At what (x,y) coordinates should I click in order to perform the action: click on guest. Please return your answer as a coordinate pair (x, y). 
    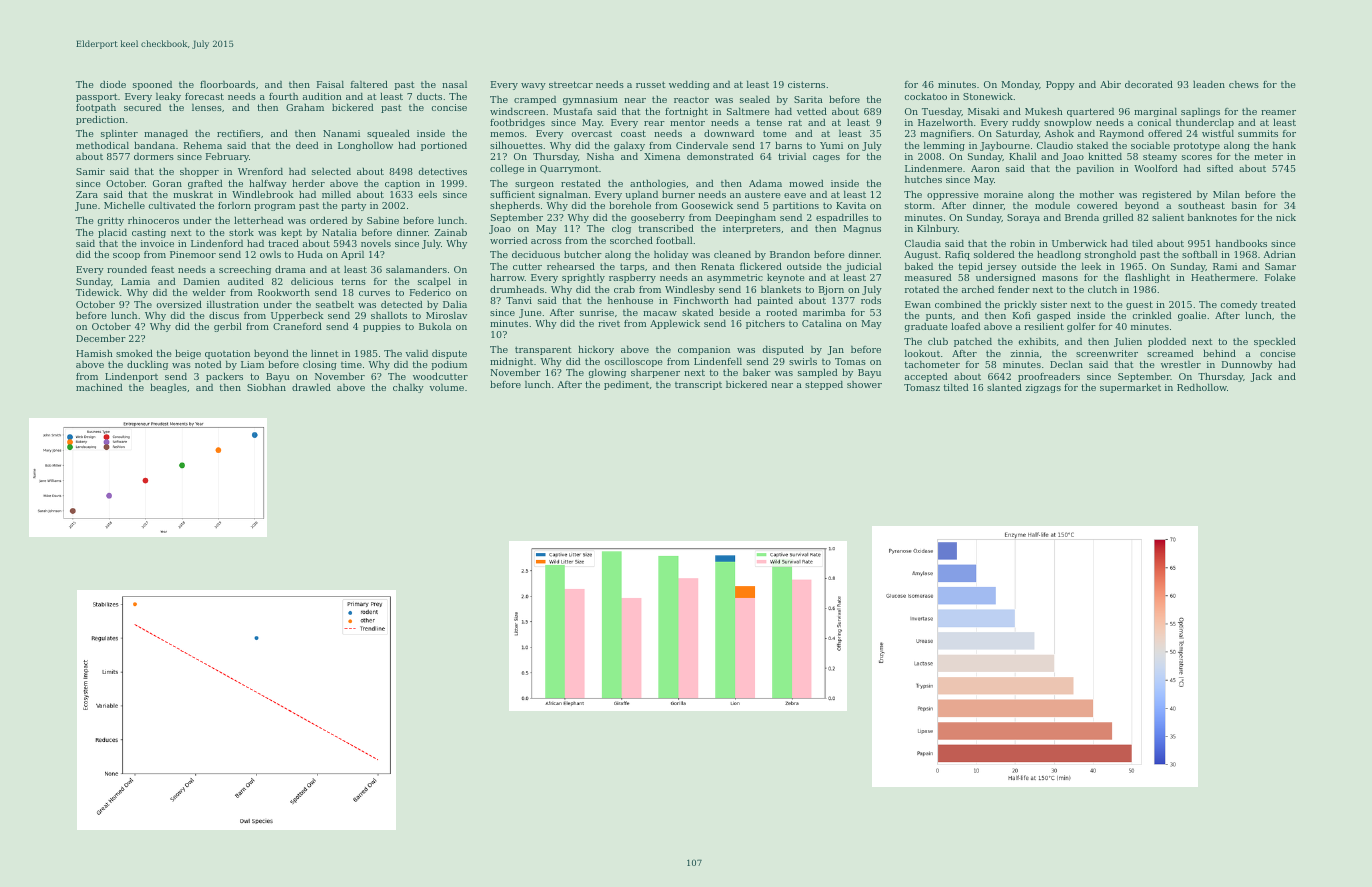
    Looking at the image, I should click on (1139, 305).
